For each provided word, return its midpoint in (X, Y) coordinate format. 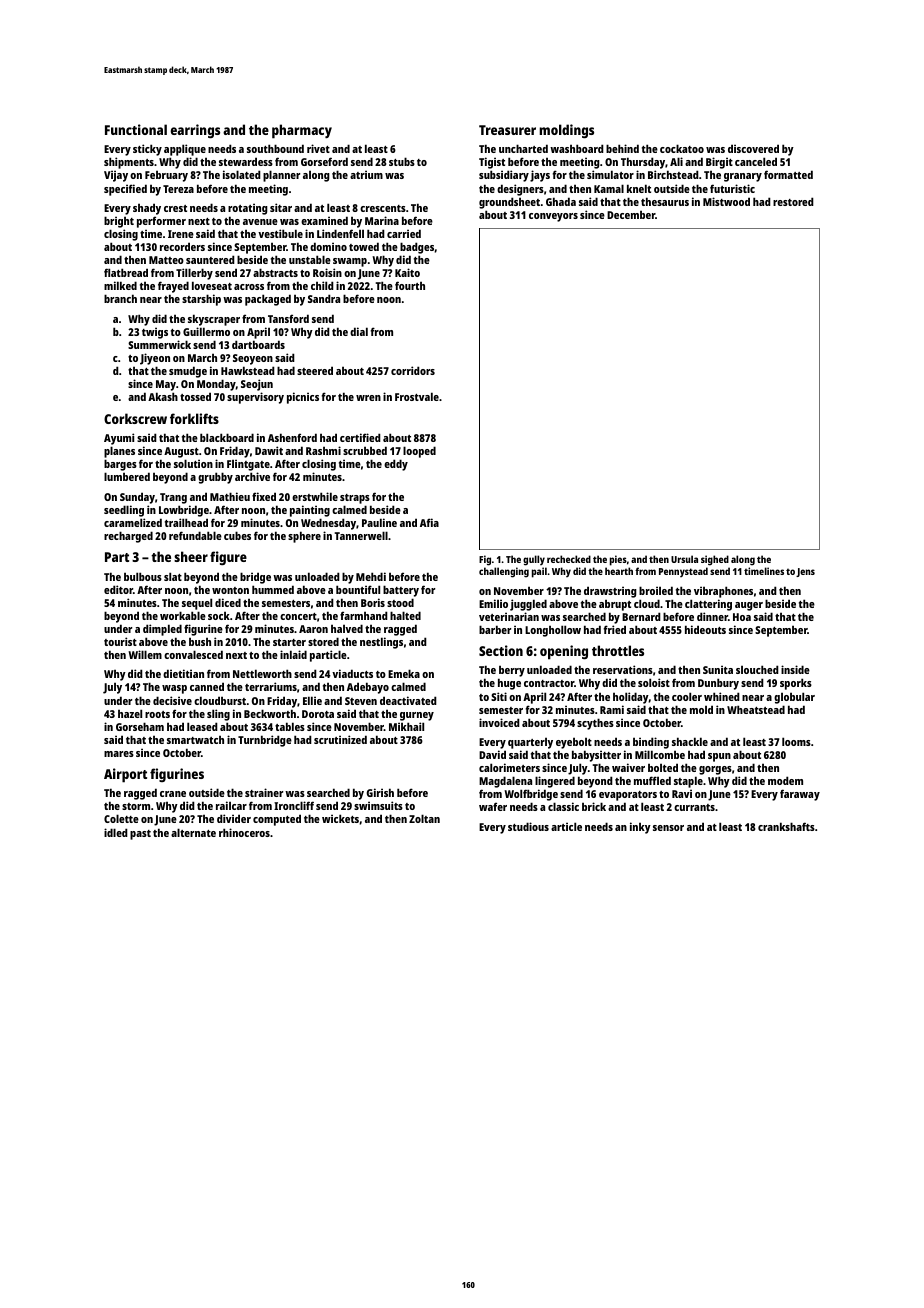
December (631, 214)
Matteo (166, 260)
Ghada (561, 201)
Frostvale (417, 396)
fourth (410, 285)
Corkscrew (135, 418)
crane (173, 794)
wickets (340, 818)
